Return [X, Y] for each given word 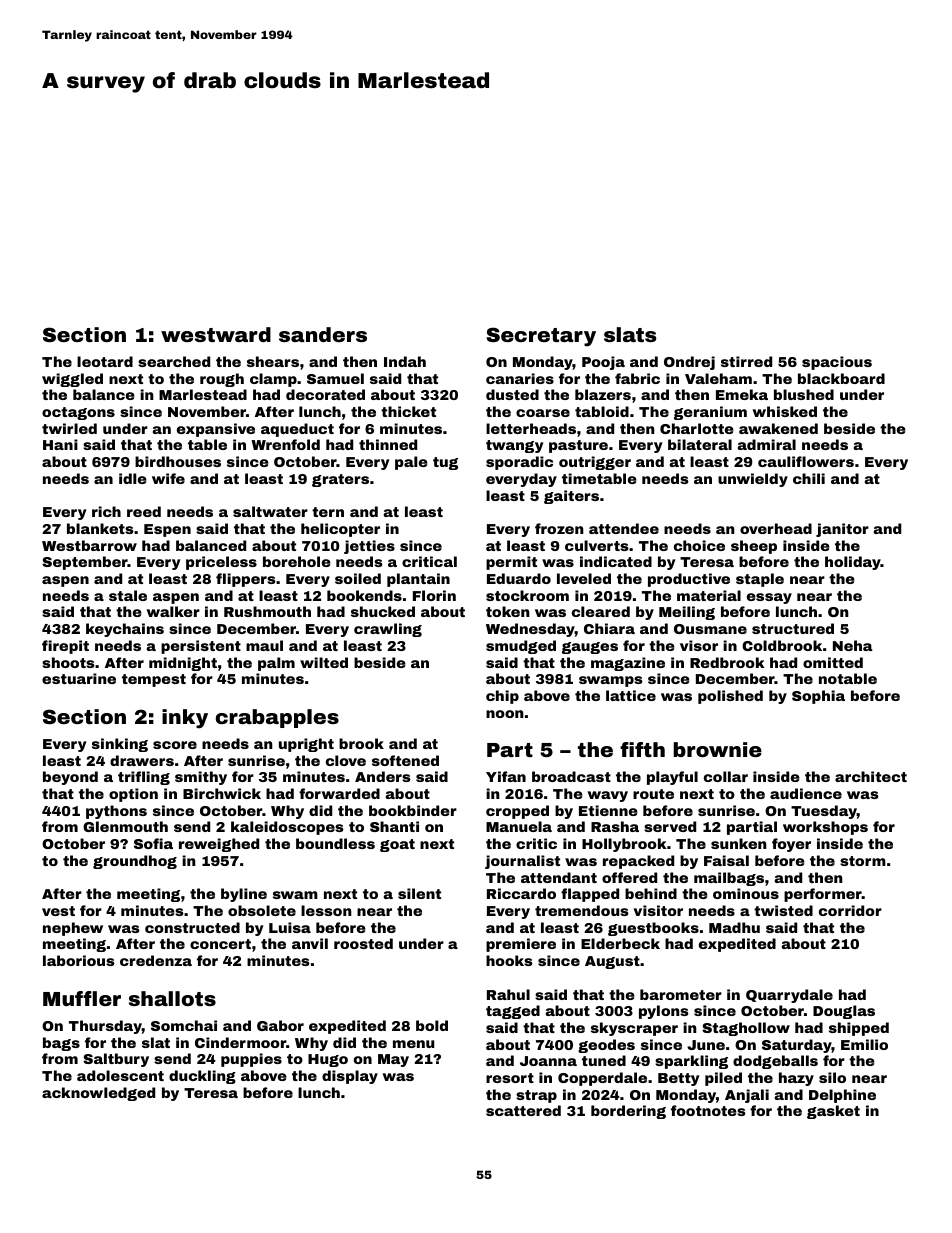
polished [730, 697]
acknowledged [98, 1094]
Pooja [603, 363]
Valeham [718, 378]
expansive [216, 430]
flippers [246, 580]
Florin [434, 595]
